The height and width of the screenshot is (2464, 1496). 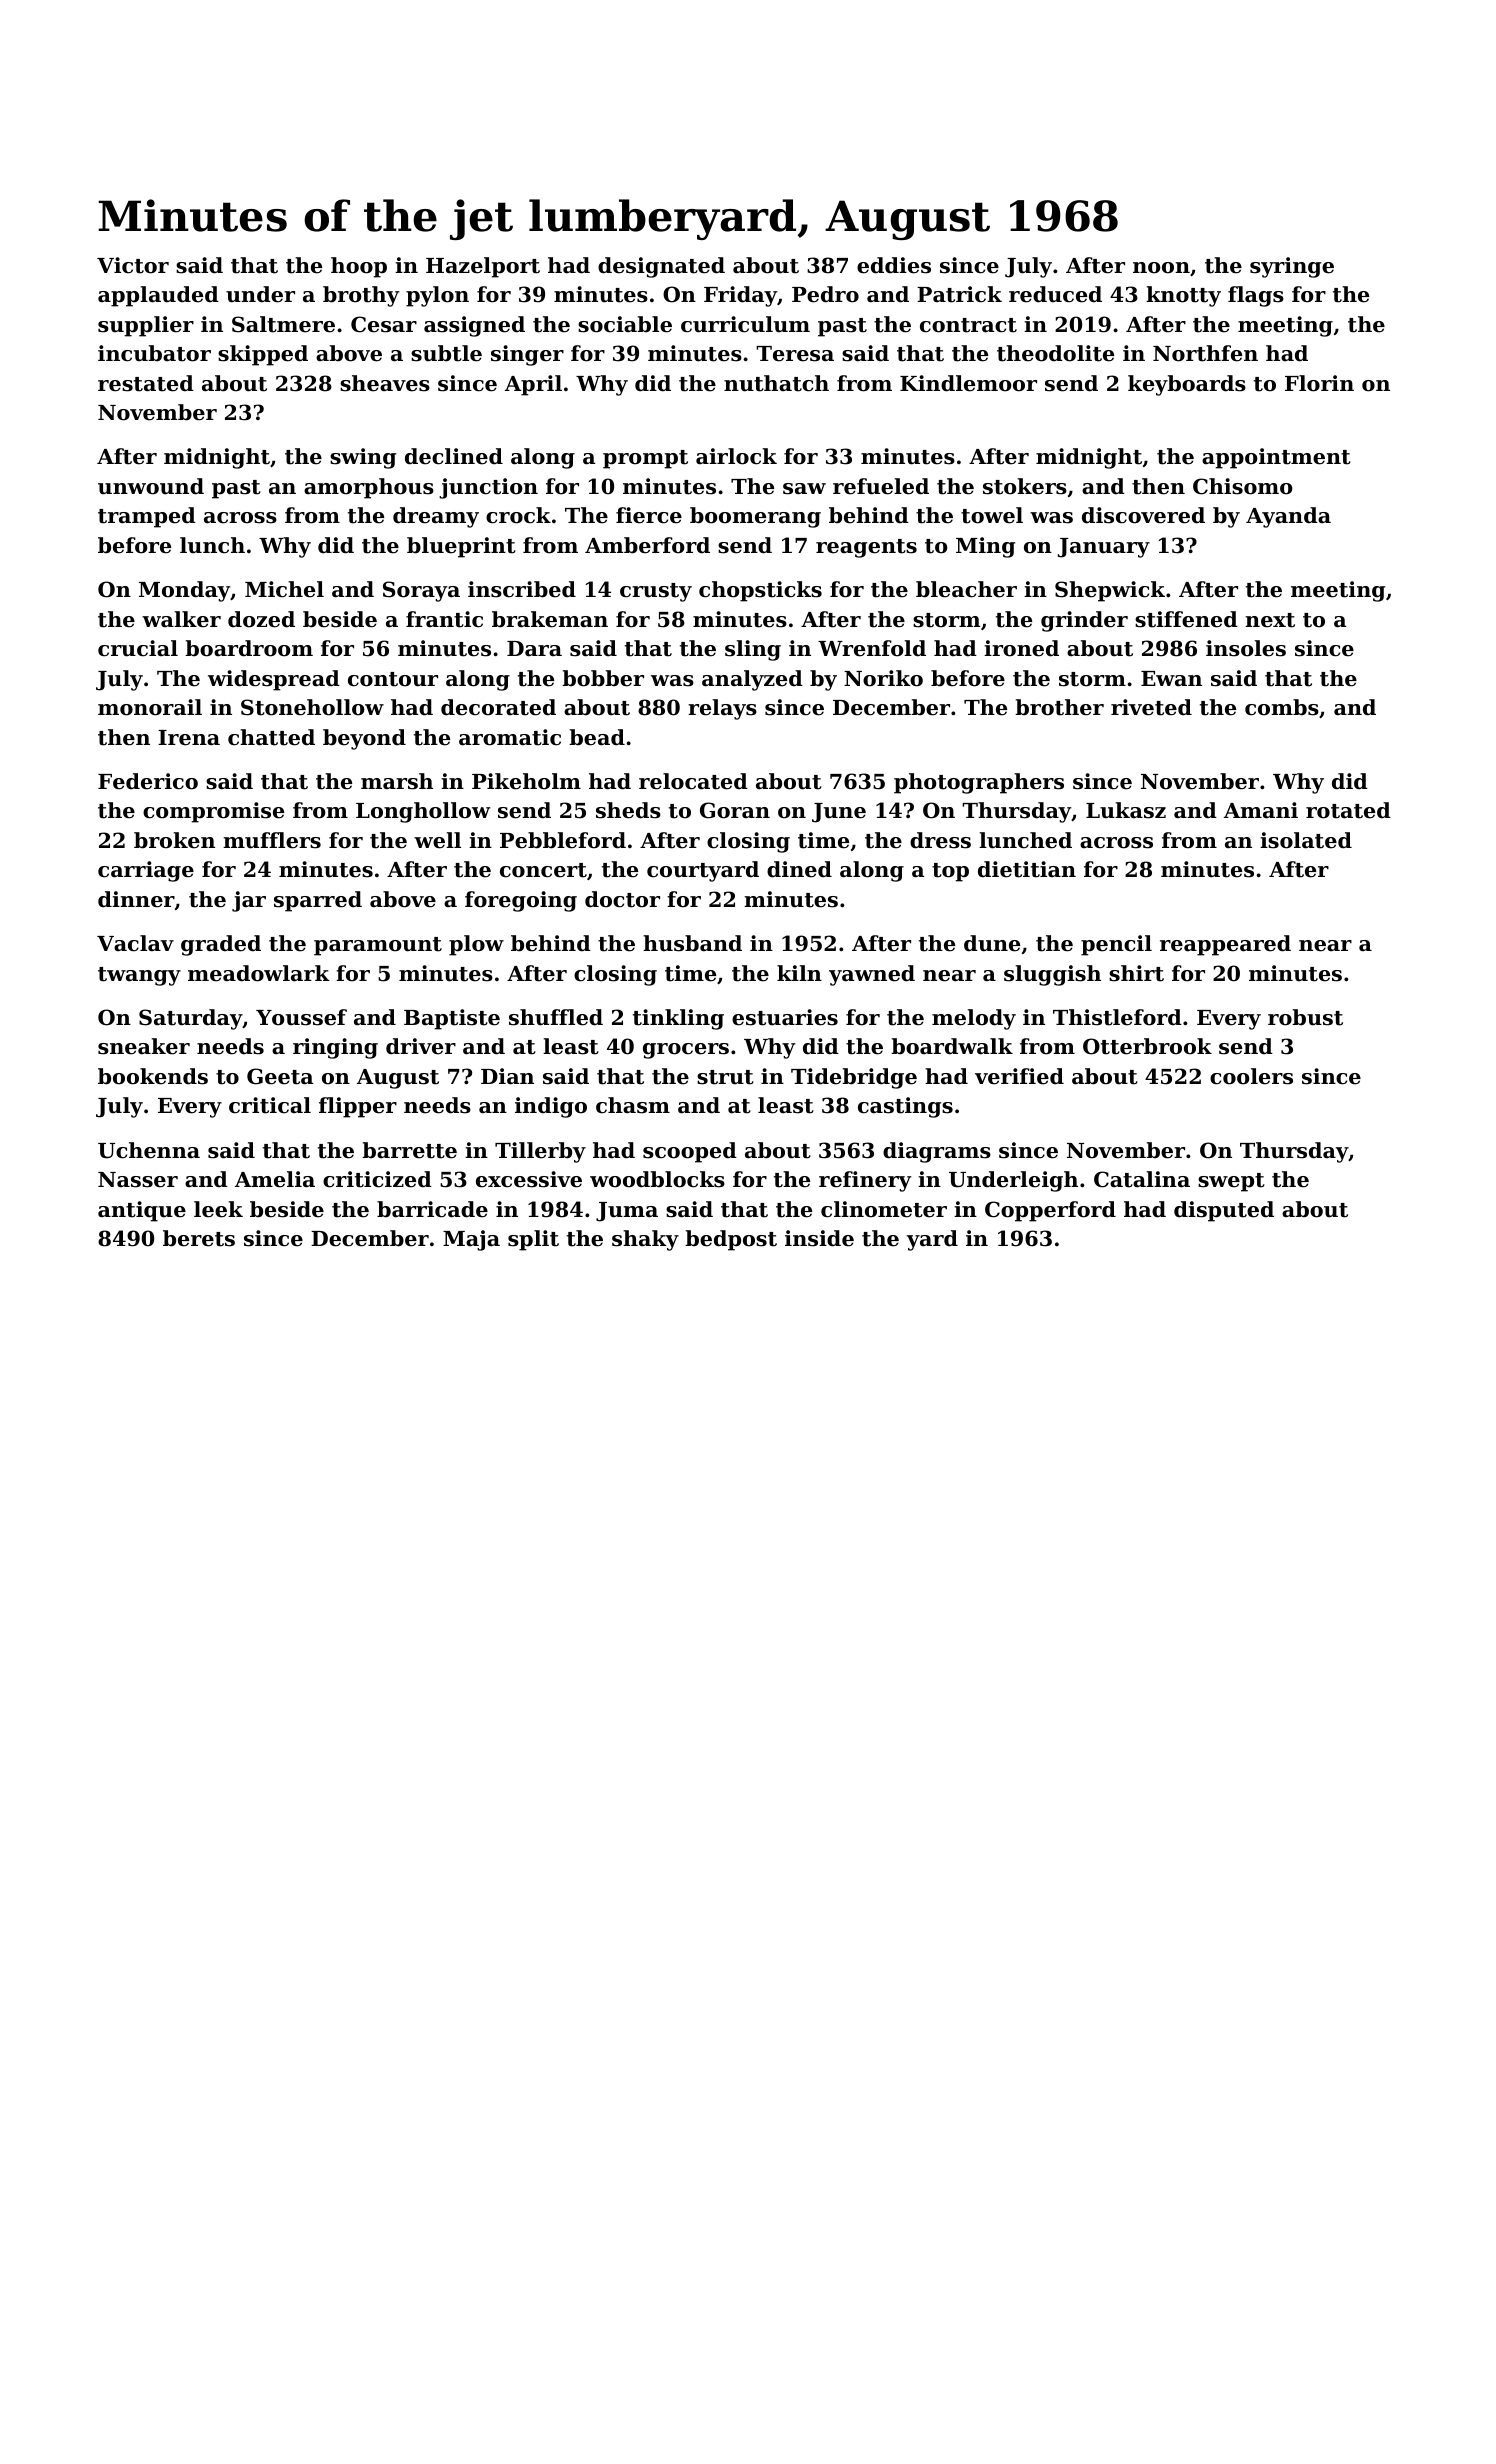 I want to click on incubator, so click(x=154, y=353).
